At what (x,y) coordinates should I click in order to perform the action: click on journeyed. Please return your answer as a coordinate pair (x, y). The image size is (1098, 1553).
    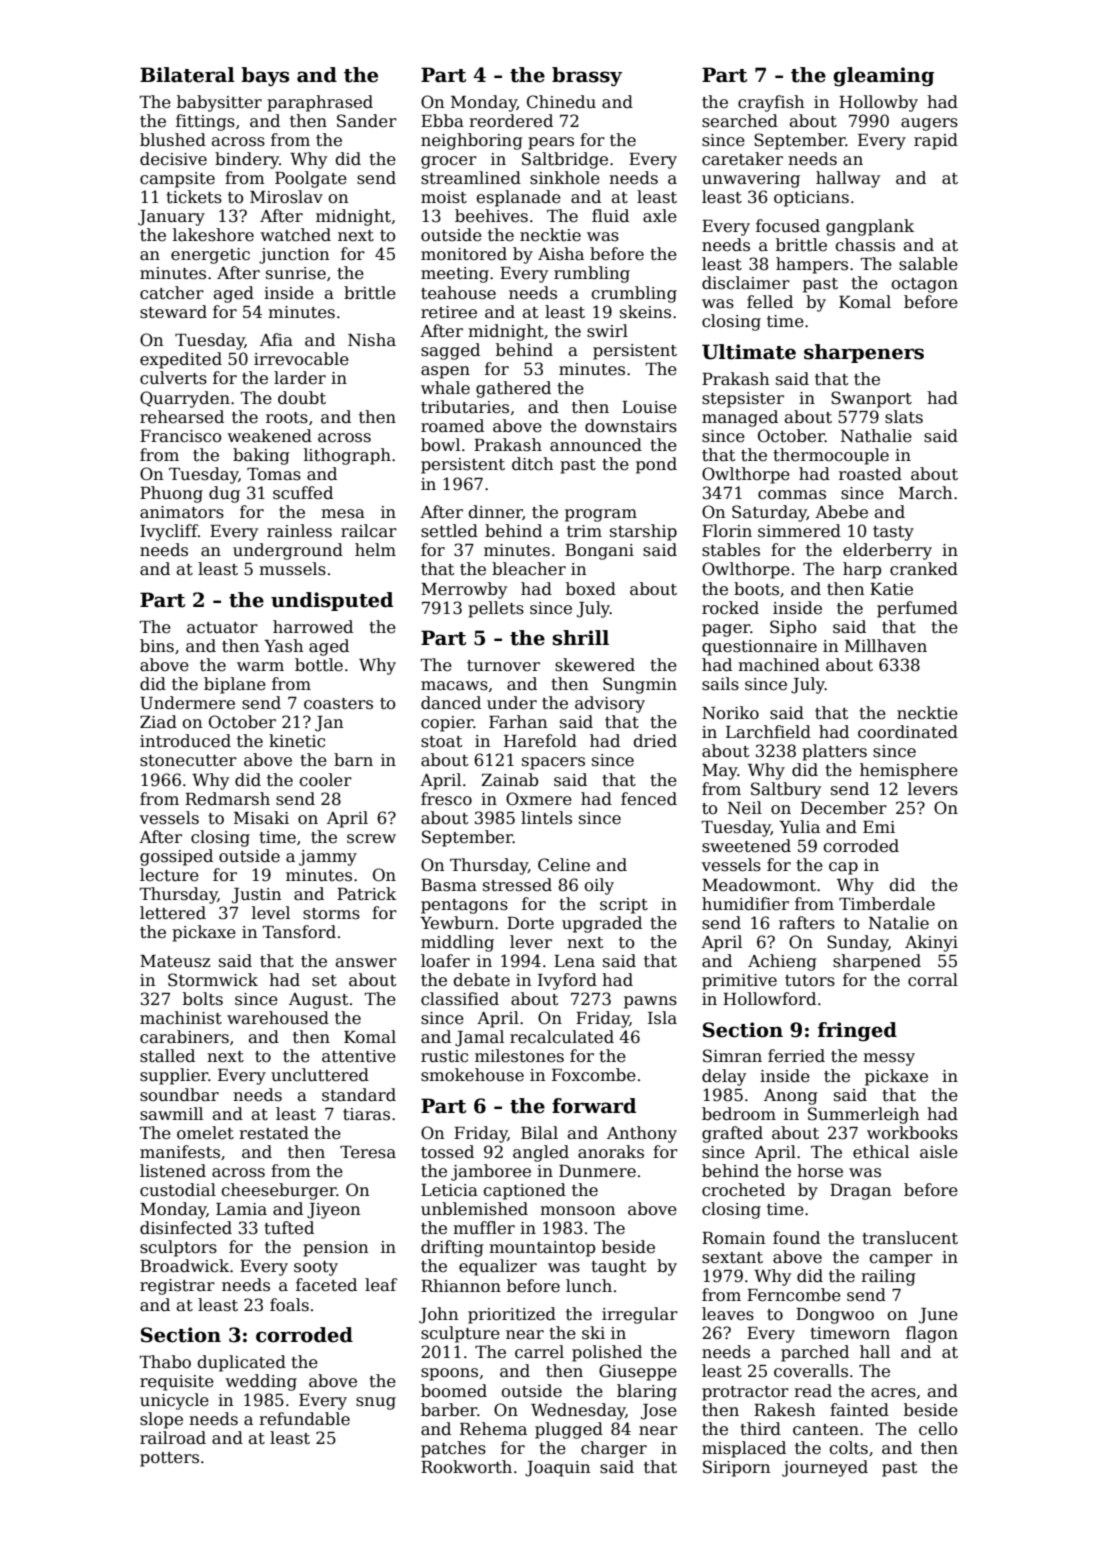
    Looking at the image, I should click on (825, 1468).
